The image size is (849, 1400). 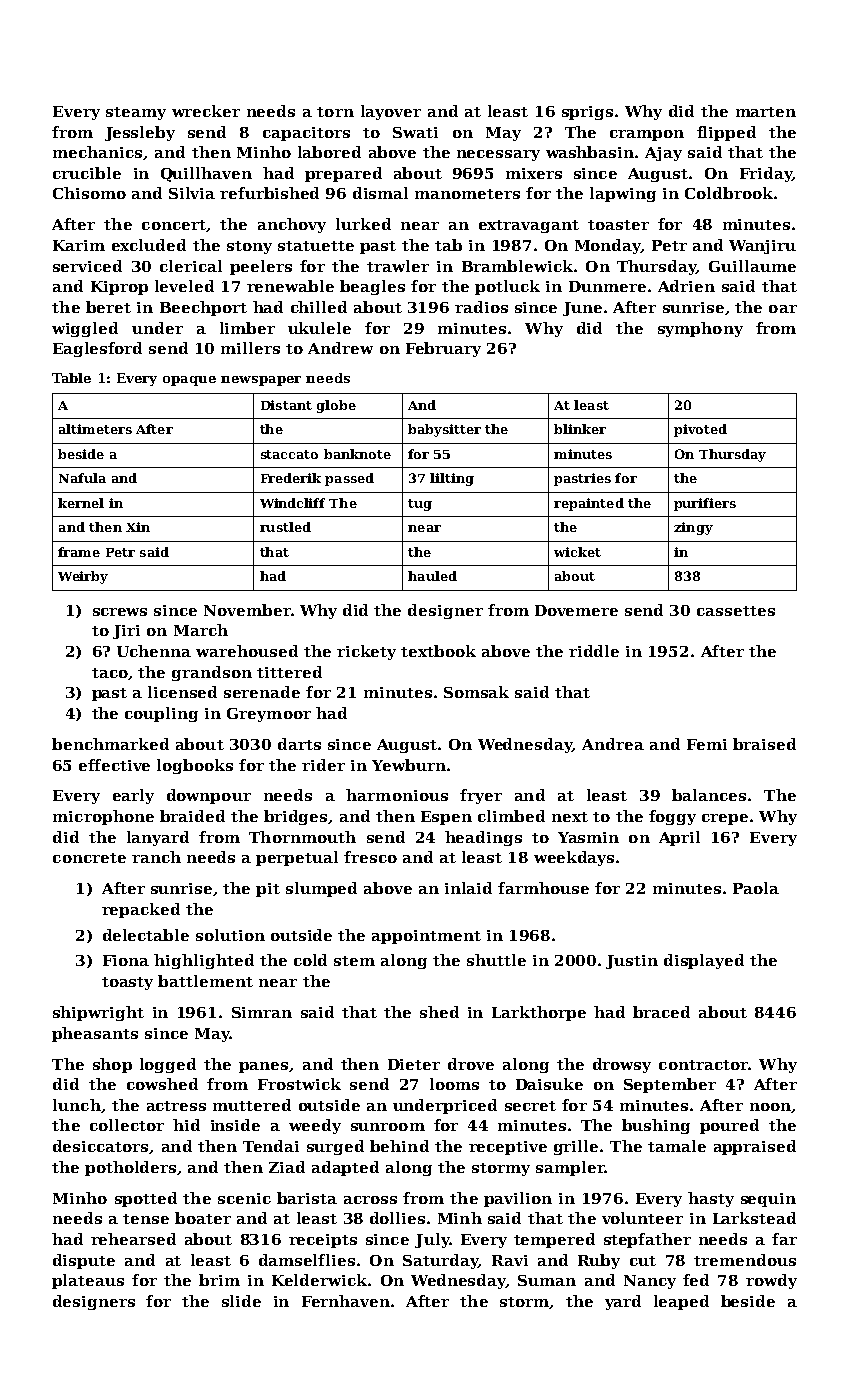 What do you see at coordinates (468, 888) in the page?
I see `inlaid` at bounding box center [468, 888].
